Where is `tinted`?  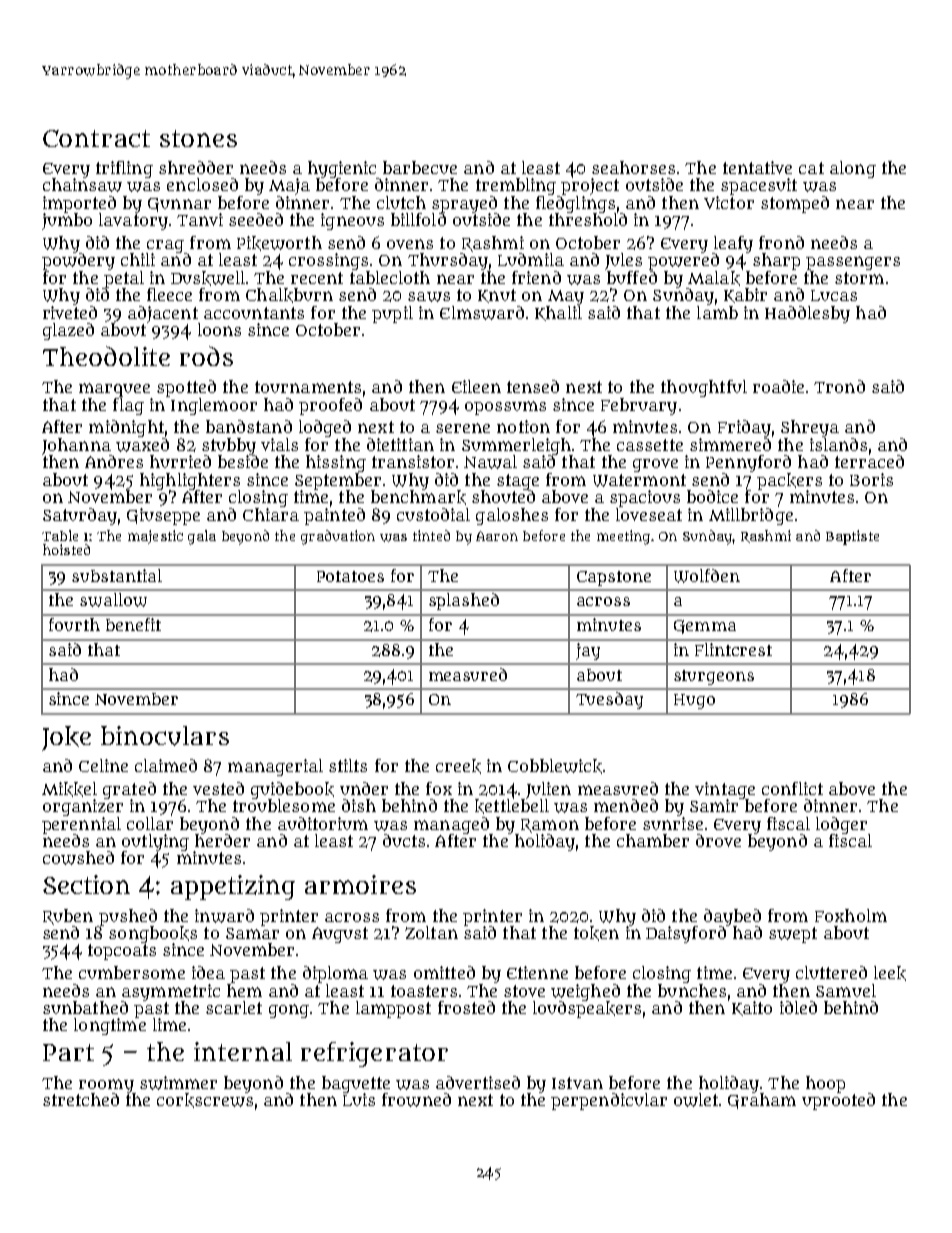 tinted is located at coordinates (431, 535).
